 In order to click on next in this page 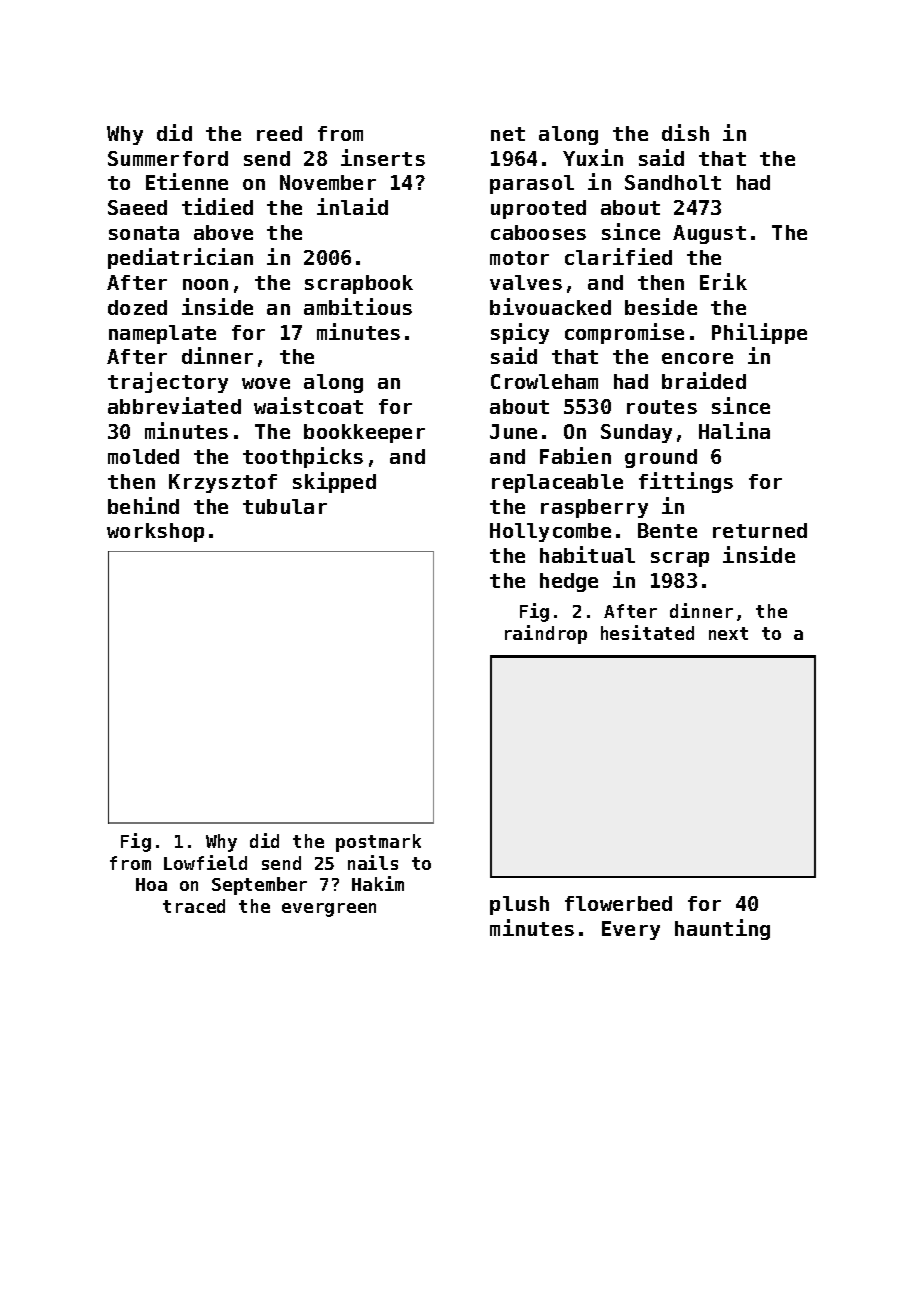, I will do `click(728, 633)`.
